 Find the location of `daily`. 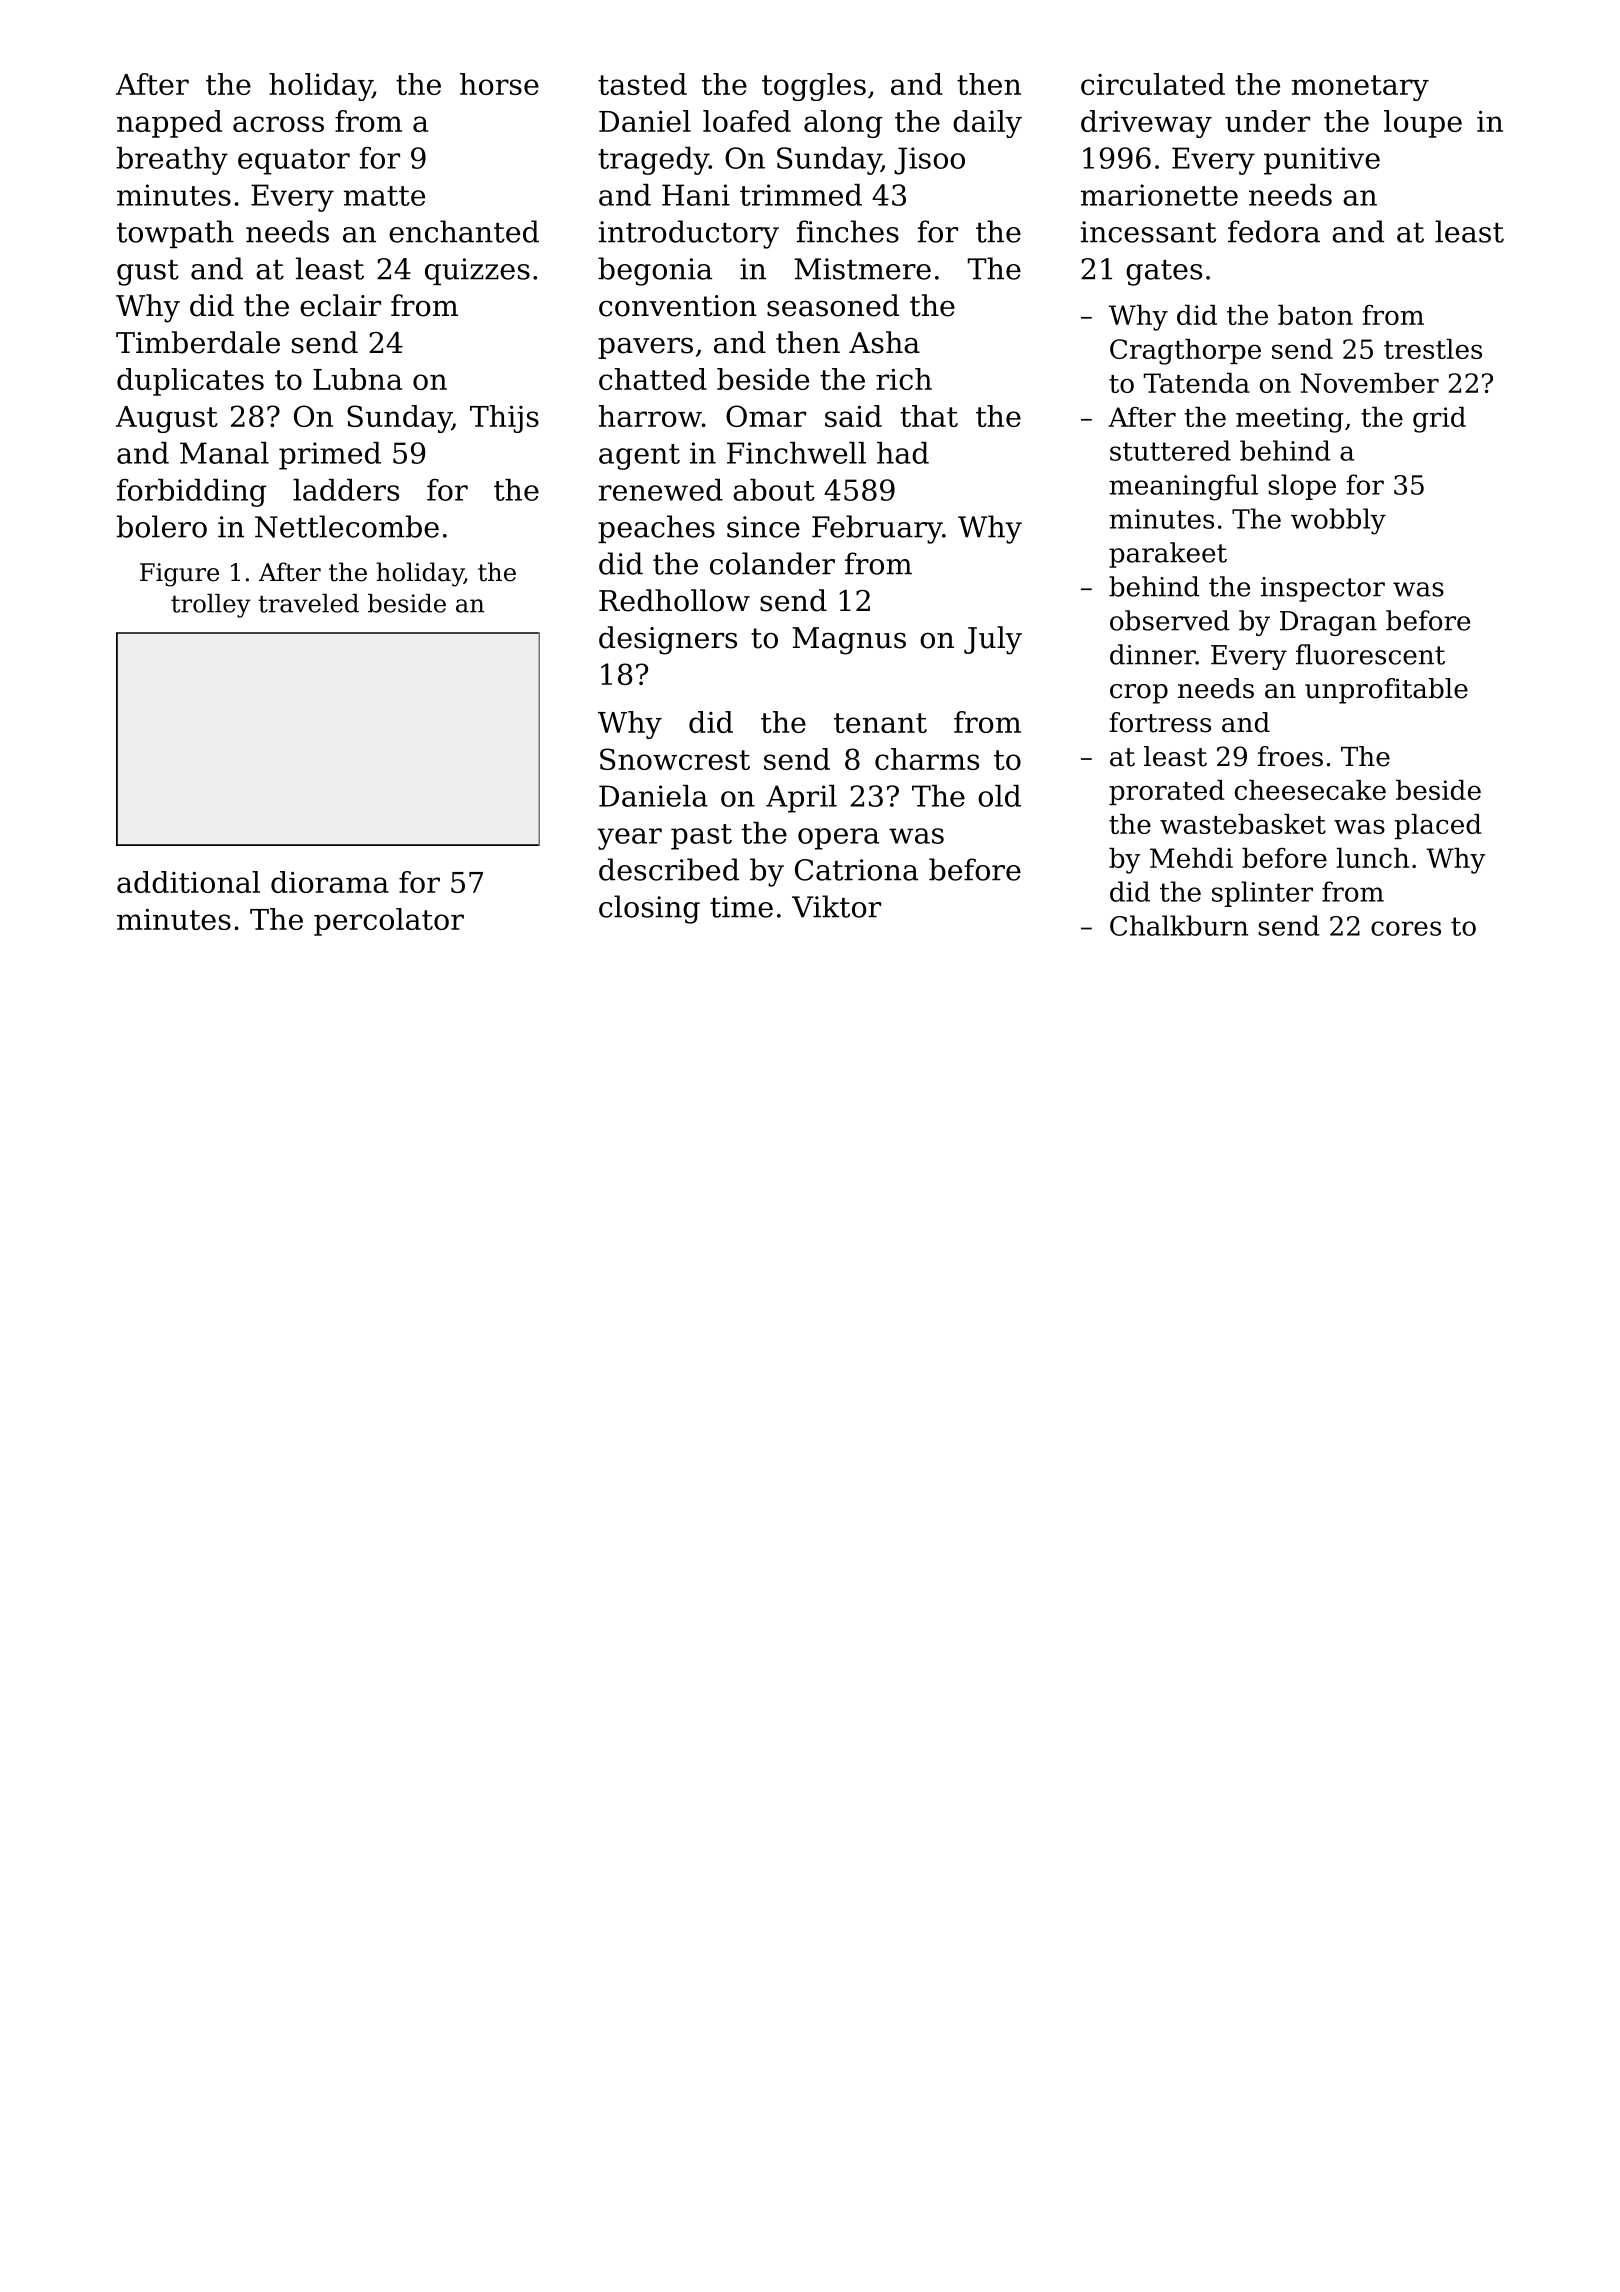

daily is located at coordinates (987, 124).
